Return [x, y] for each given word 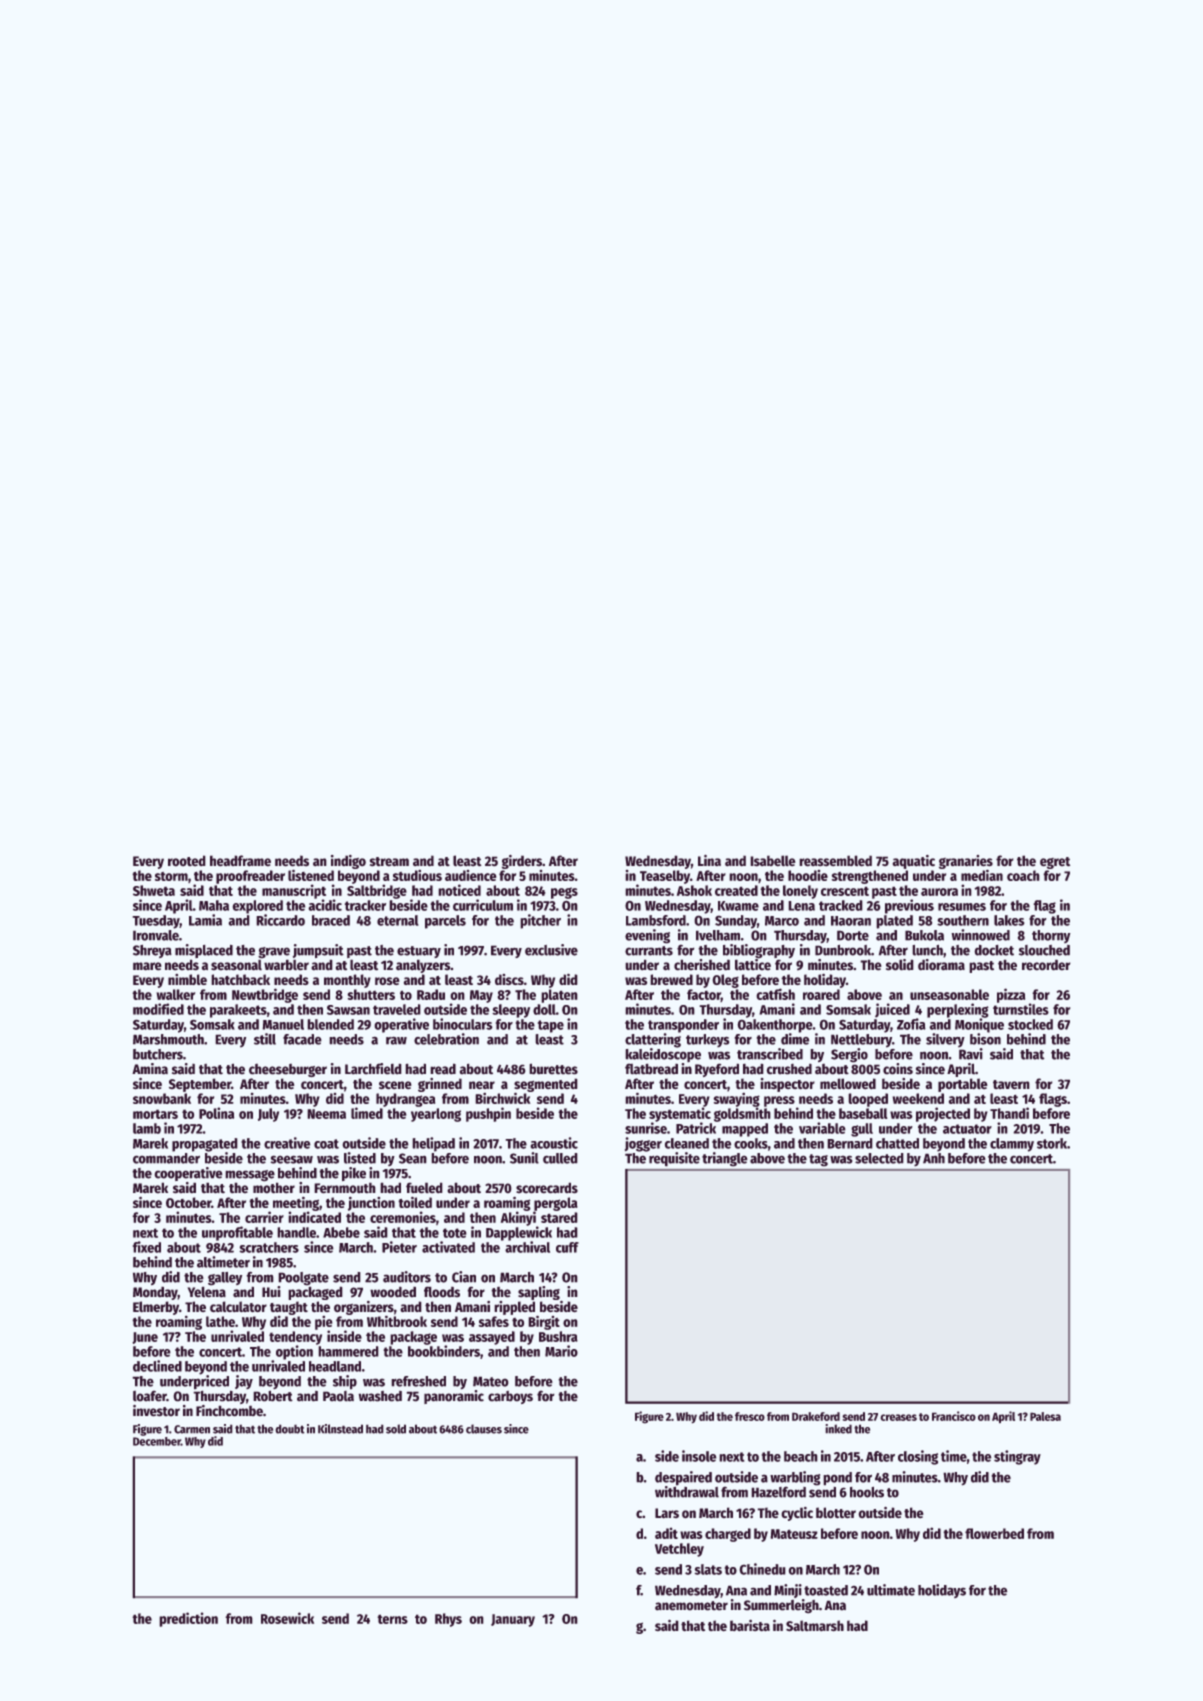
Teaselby [665, 877]
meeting [296, 1204]
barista [750, 1625]
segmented [545, 1085]
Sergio [849, 1055]
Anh [934, 1158]
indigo [348, 862]
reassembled [836, 860]
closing [918, 1457]
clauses [484, 1429]
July [268, 1115]
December [157, 1441]
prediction [189, 1619]
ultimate [891, 1590]
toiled [415, 1202]
